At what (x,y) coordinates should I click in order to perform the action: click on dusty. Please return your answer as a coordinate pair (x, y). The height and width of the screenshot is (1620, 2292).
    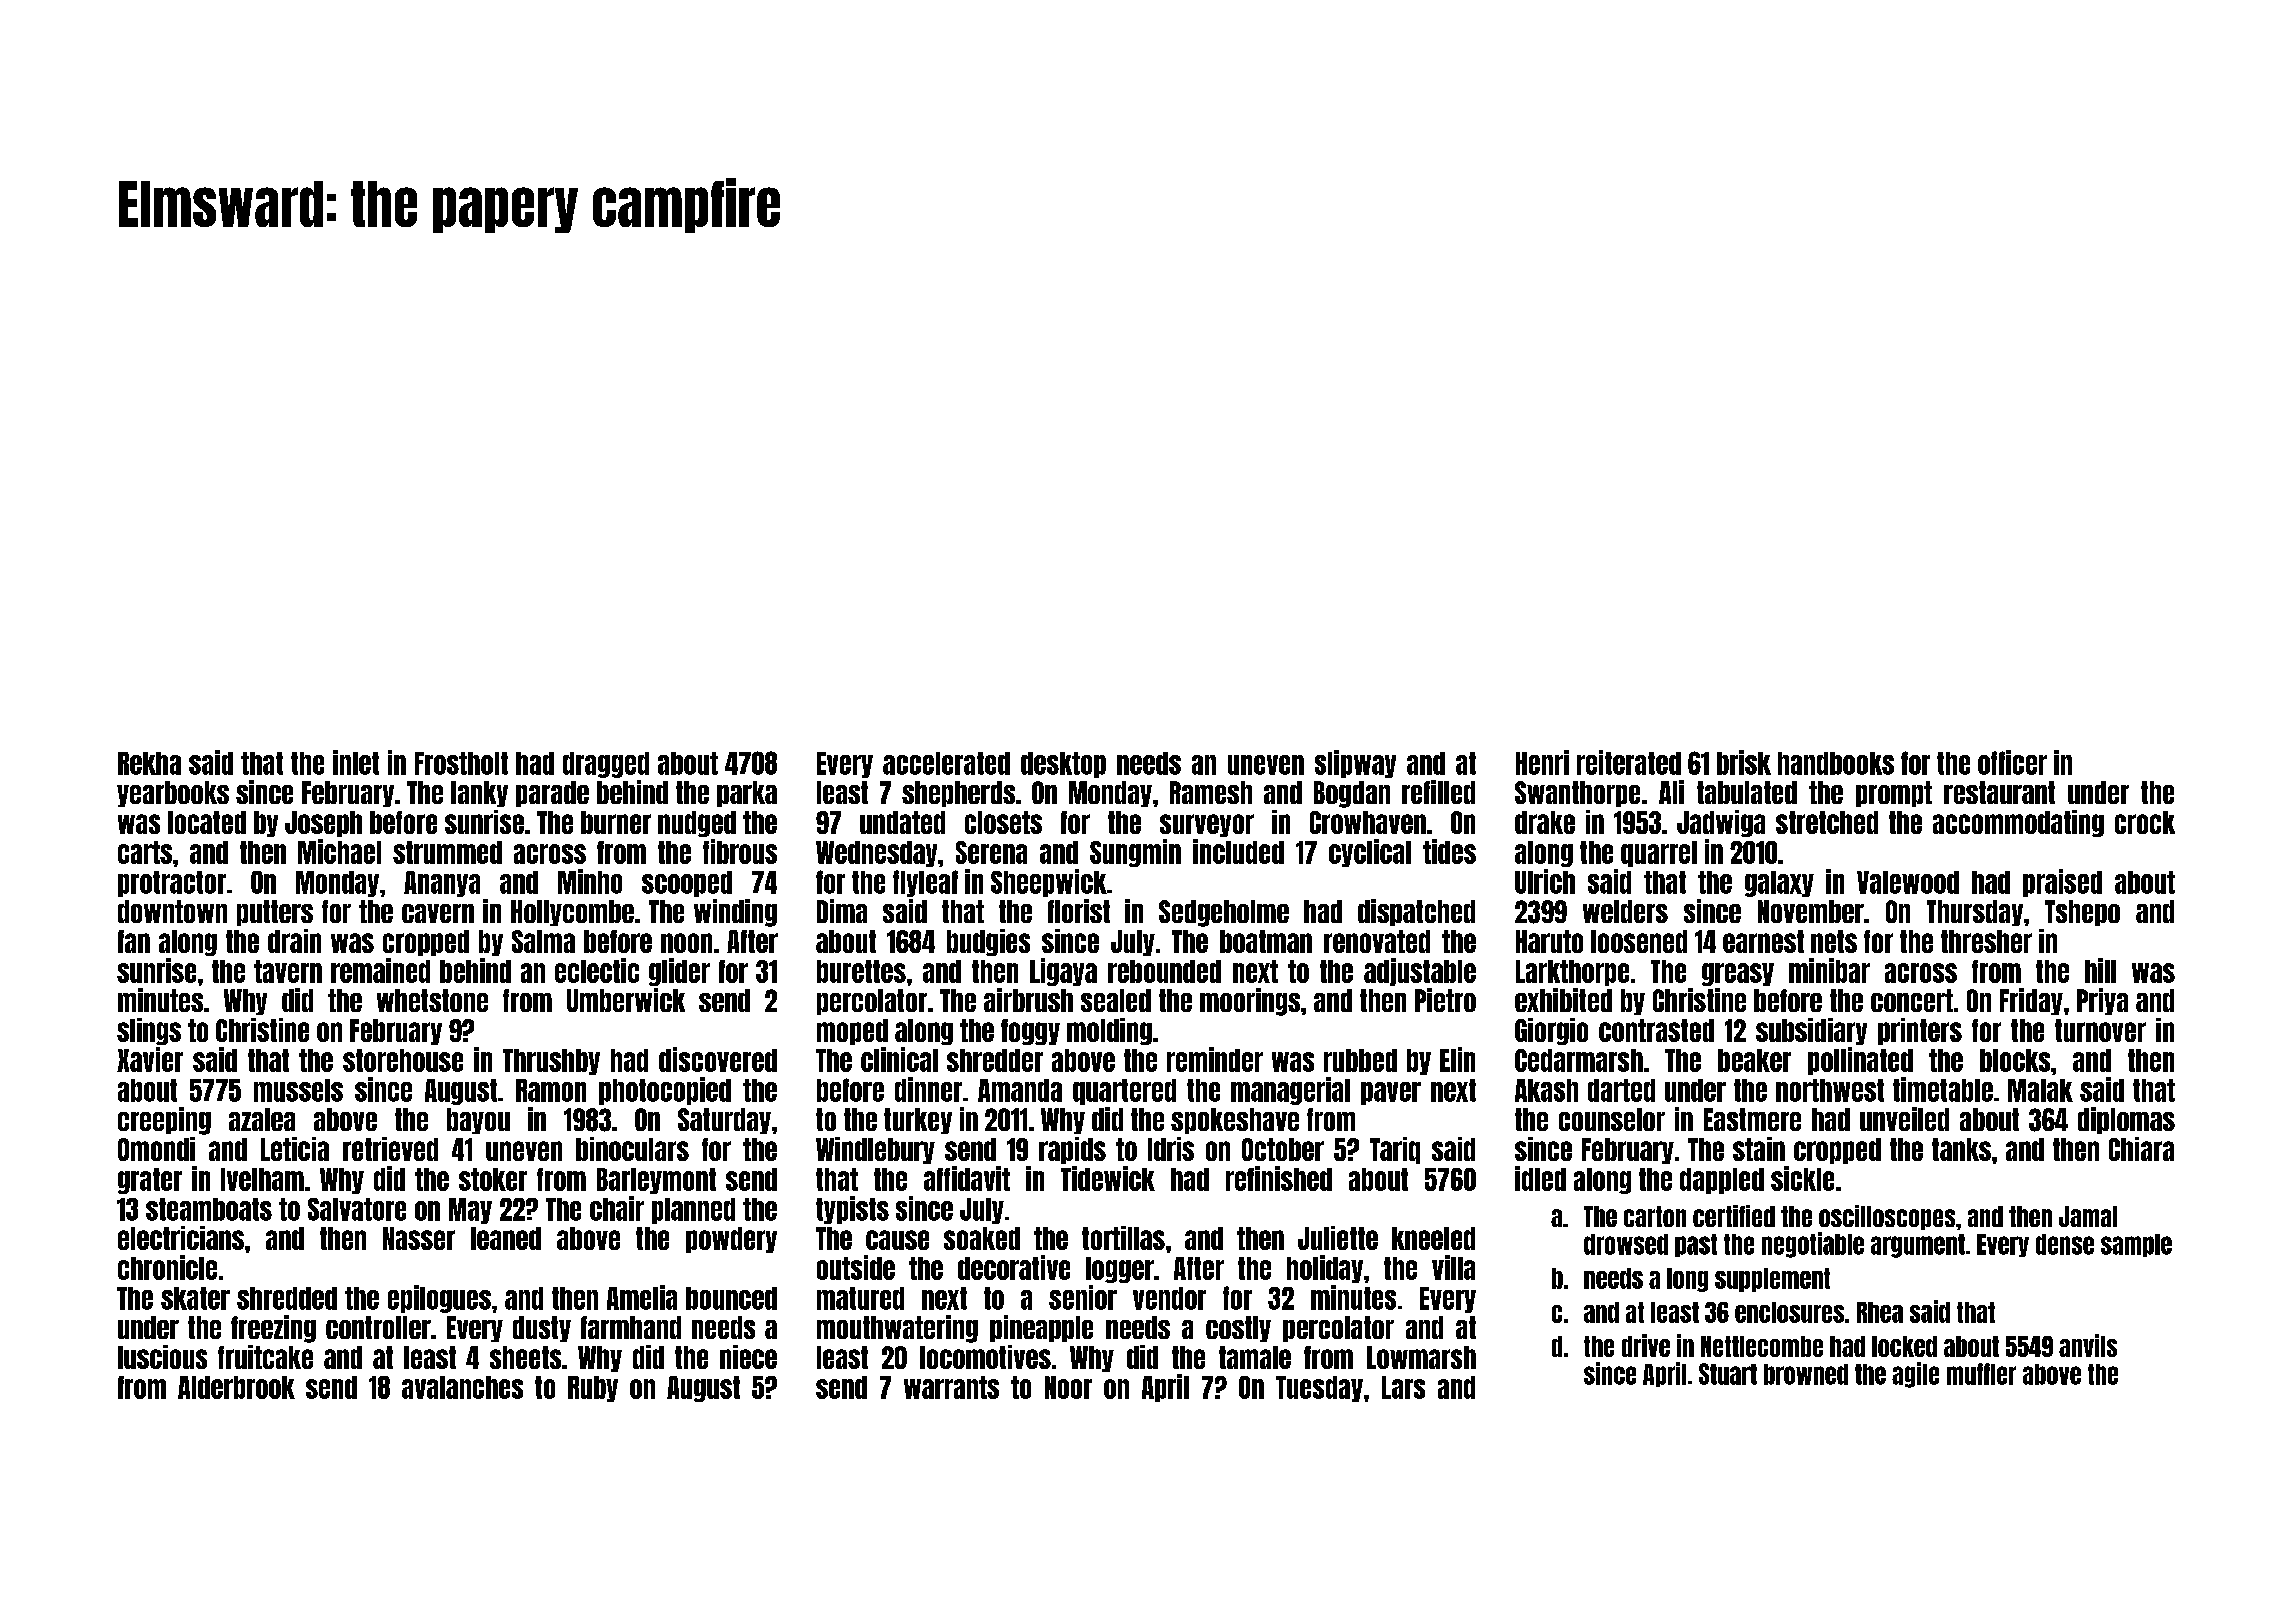
    Looking at the image, I should click on (542, 1329).
